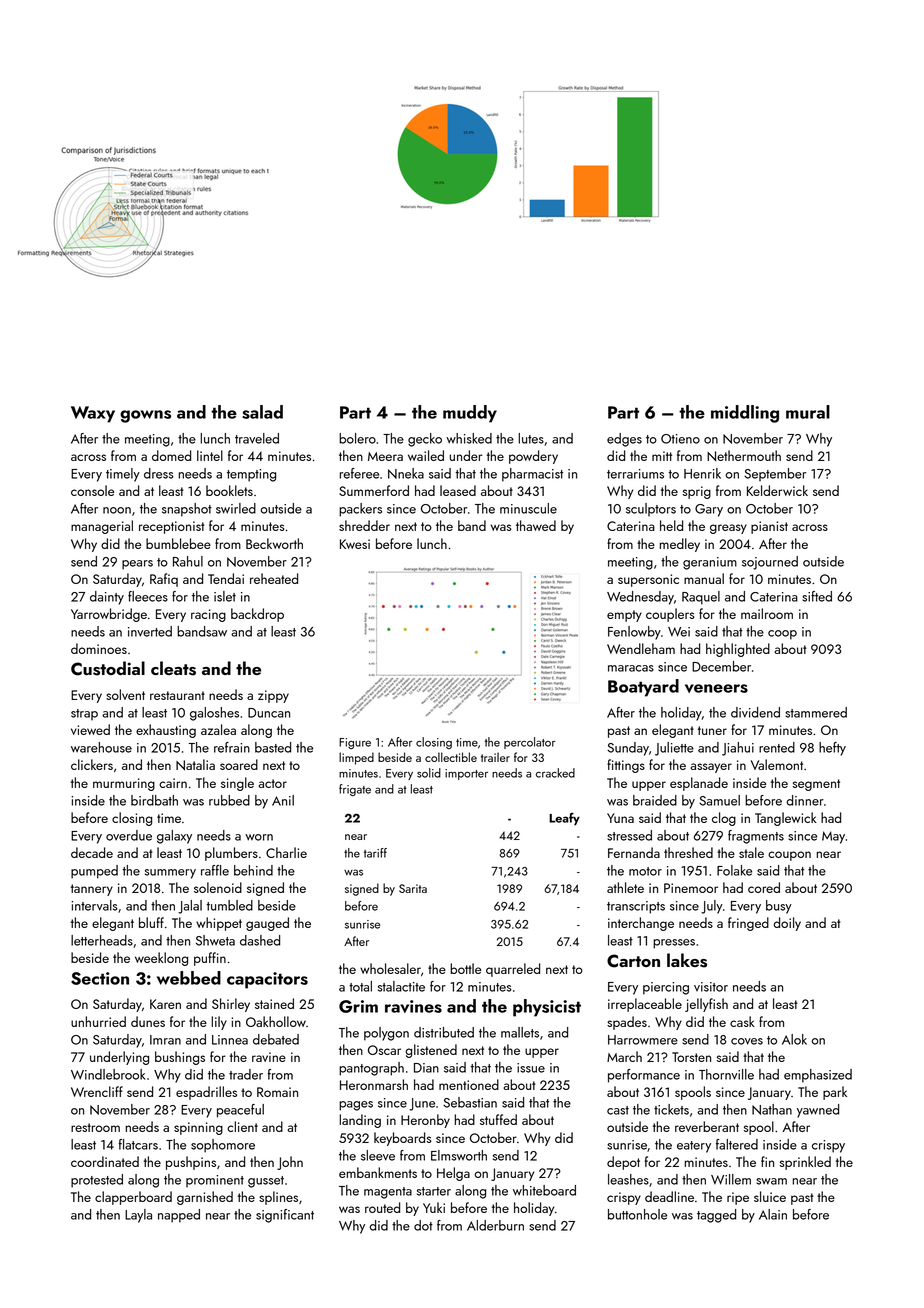 The width and height of the screenshot is (924, 1308). Describe the element at coordinates (624, 616) in the screenshot. I see `empty` at that location.
